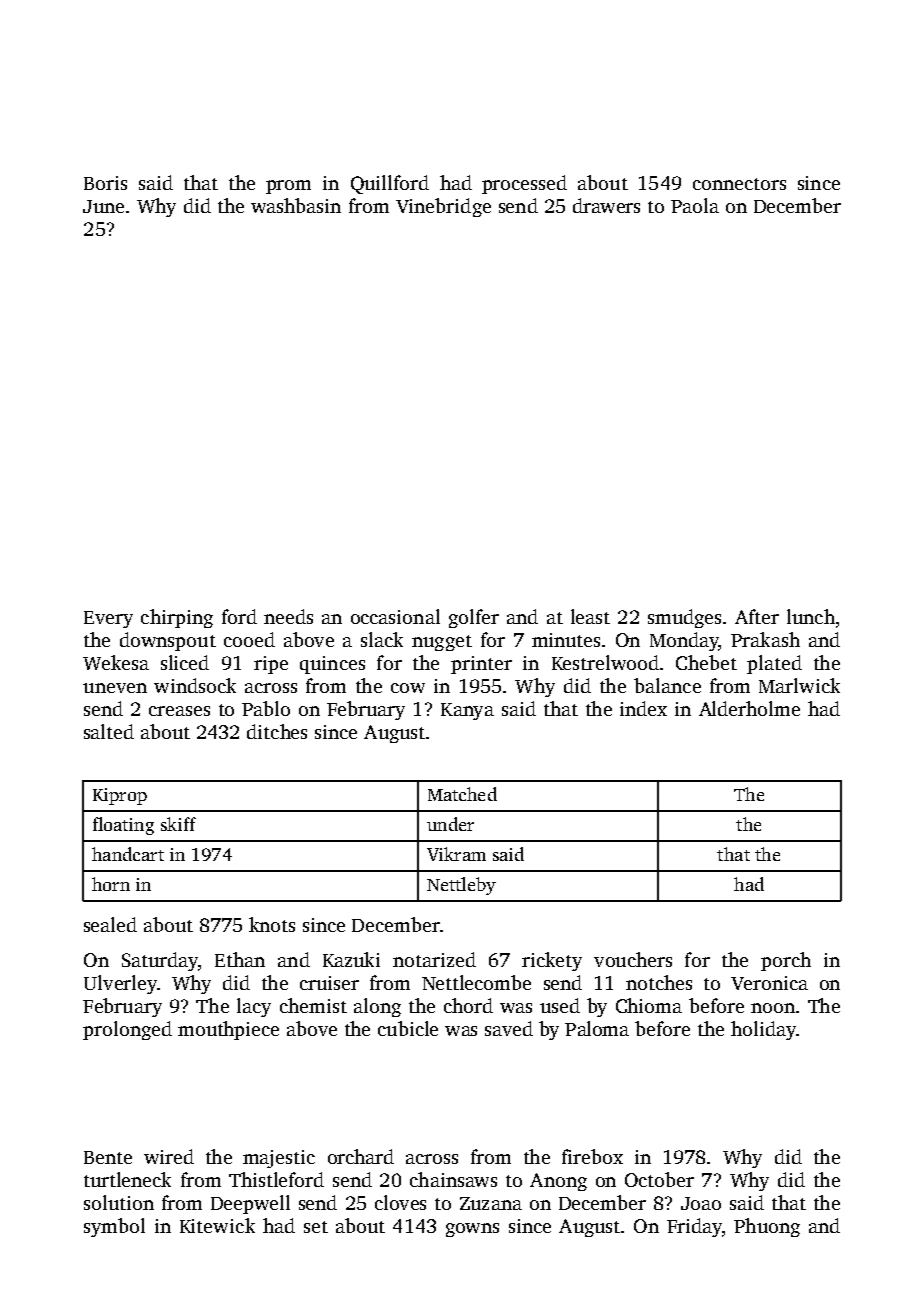  What do you see at coordinates (279, 1159) in the screenshot?
I see `majestic` at bounding box center [279, 1159].
